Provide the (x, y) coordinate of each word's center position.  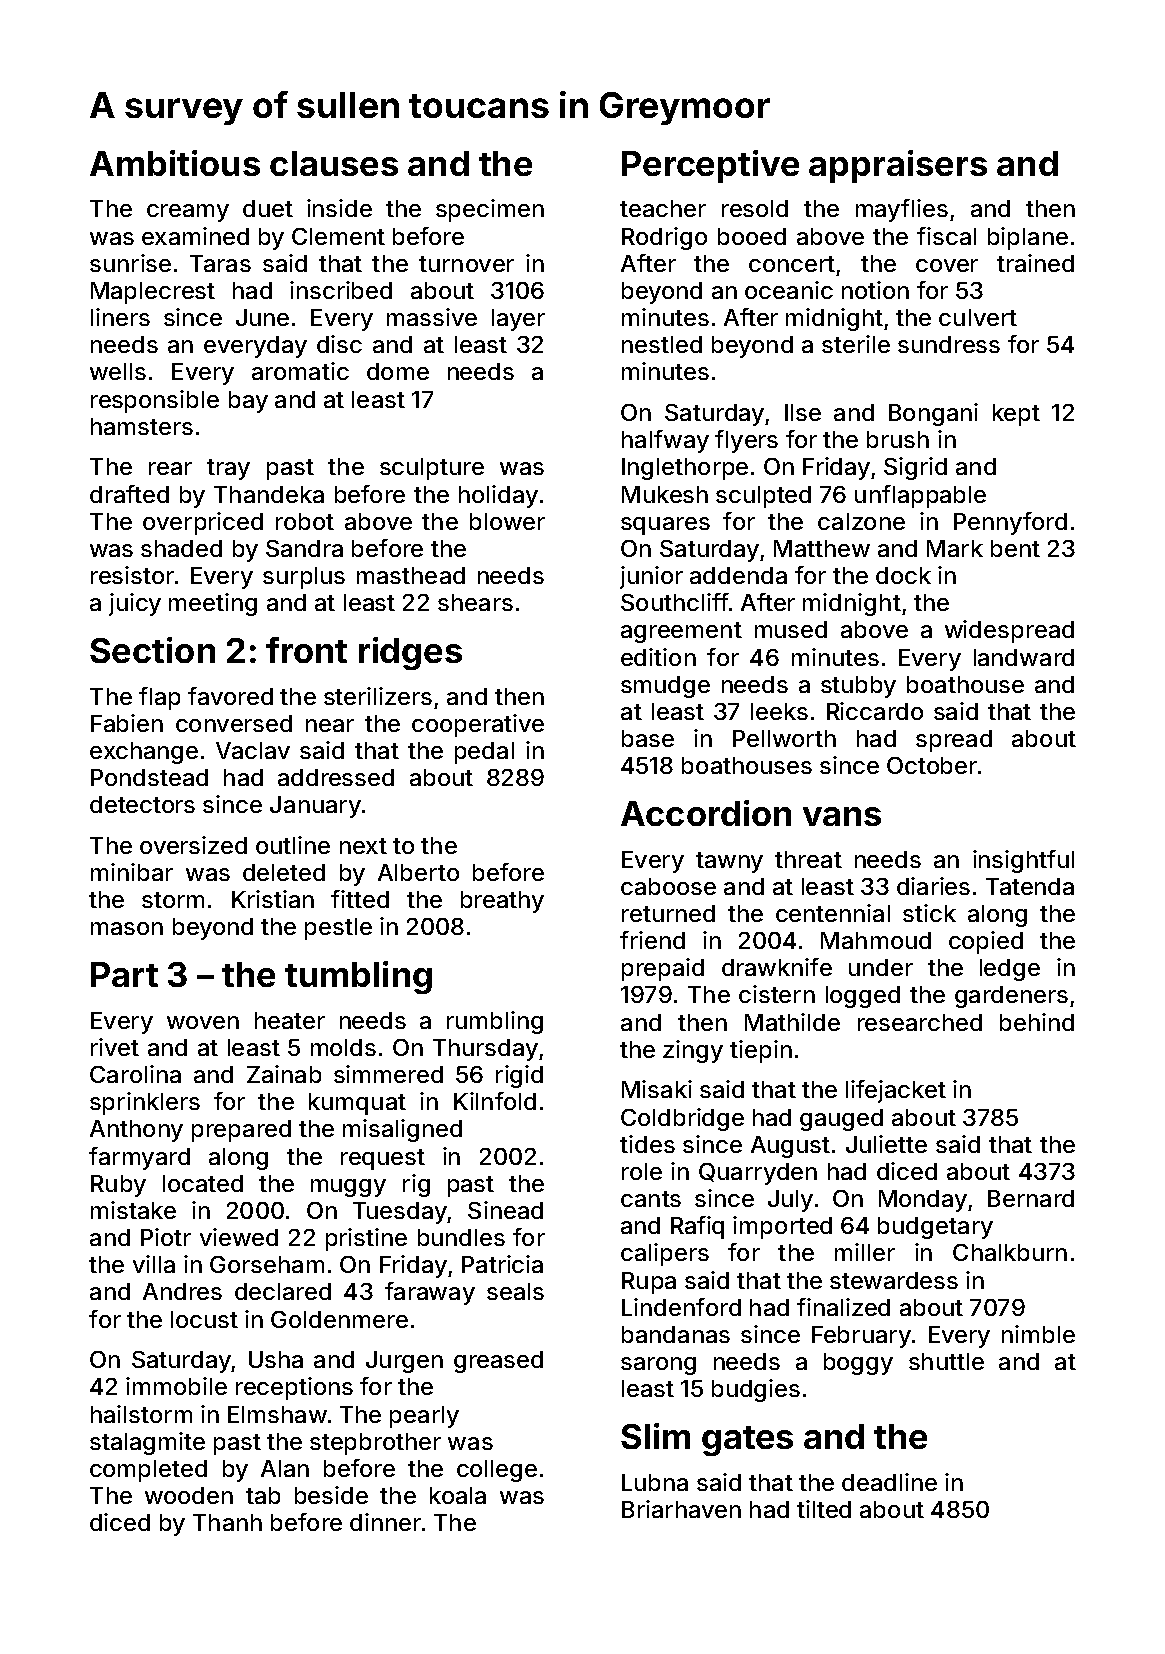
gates (747, 1441)
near (330, 725)
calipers (665, 1254)
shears (475, 602)
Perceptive (710, 166)
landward (1024, 657)
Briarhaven (681, 1509)
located (203, 1183)
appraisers (898, 166)
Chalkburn (1010, 1252)
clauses (334, 163)
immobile (176, 1386)
